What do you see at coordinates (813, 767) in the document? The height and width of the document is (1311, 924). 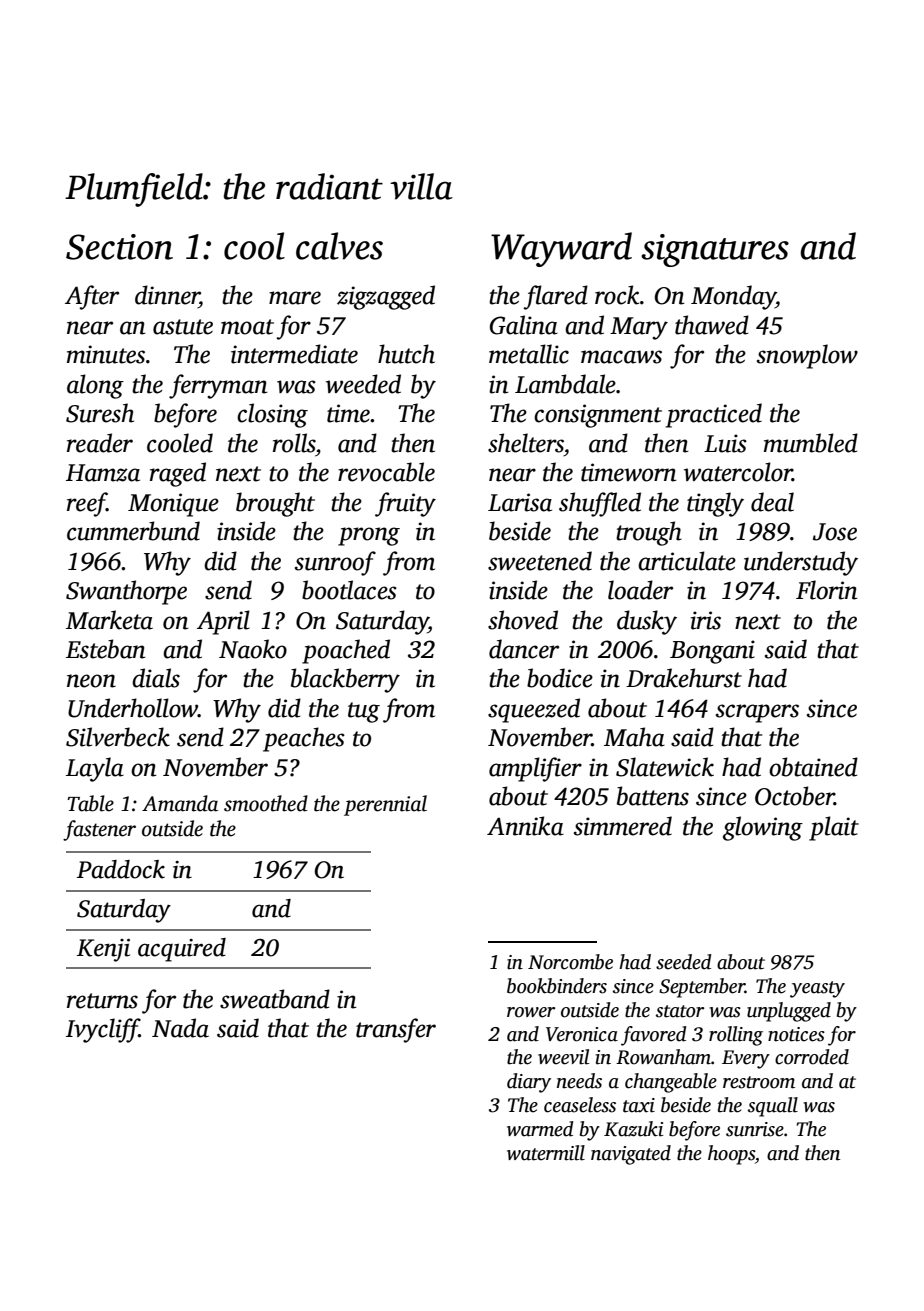 I see `obtained` at bounding box center [813, 767].
